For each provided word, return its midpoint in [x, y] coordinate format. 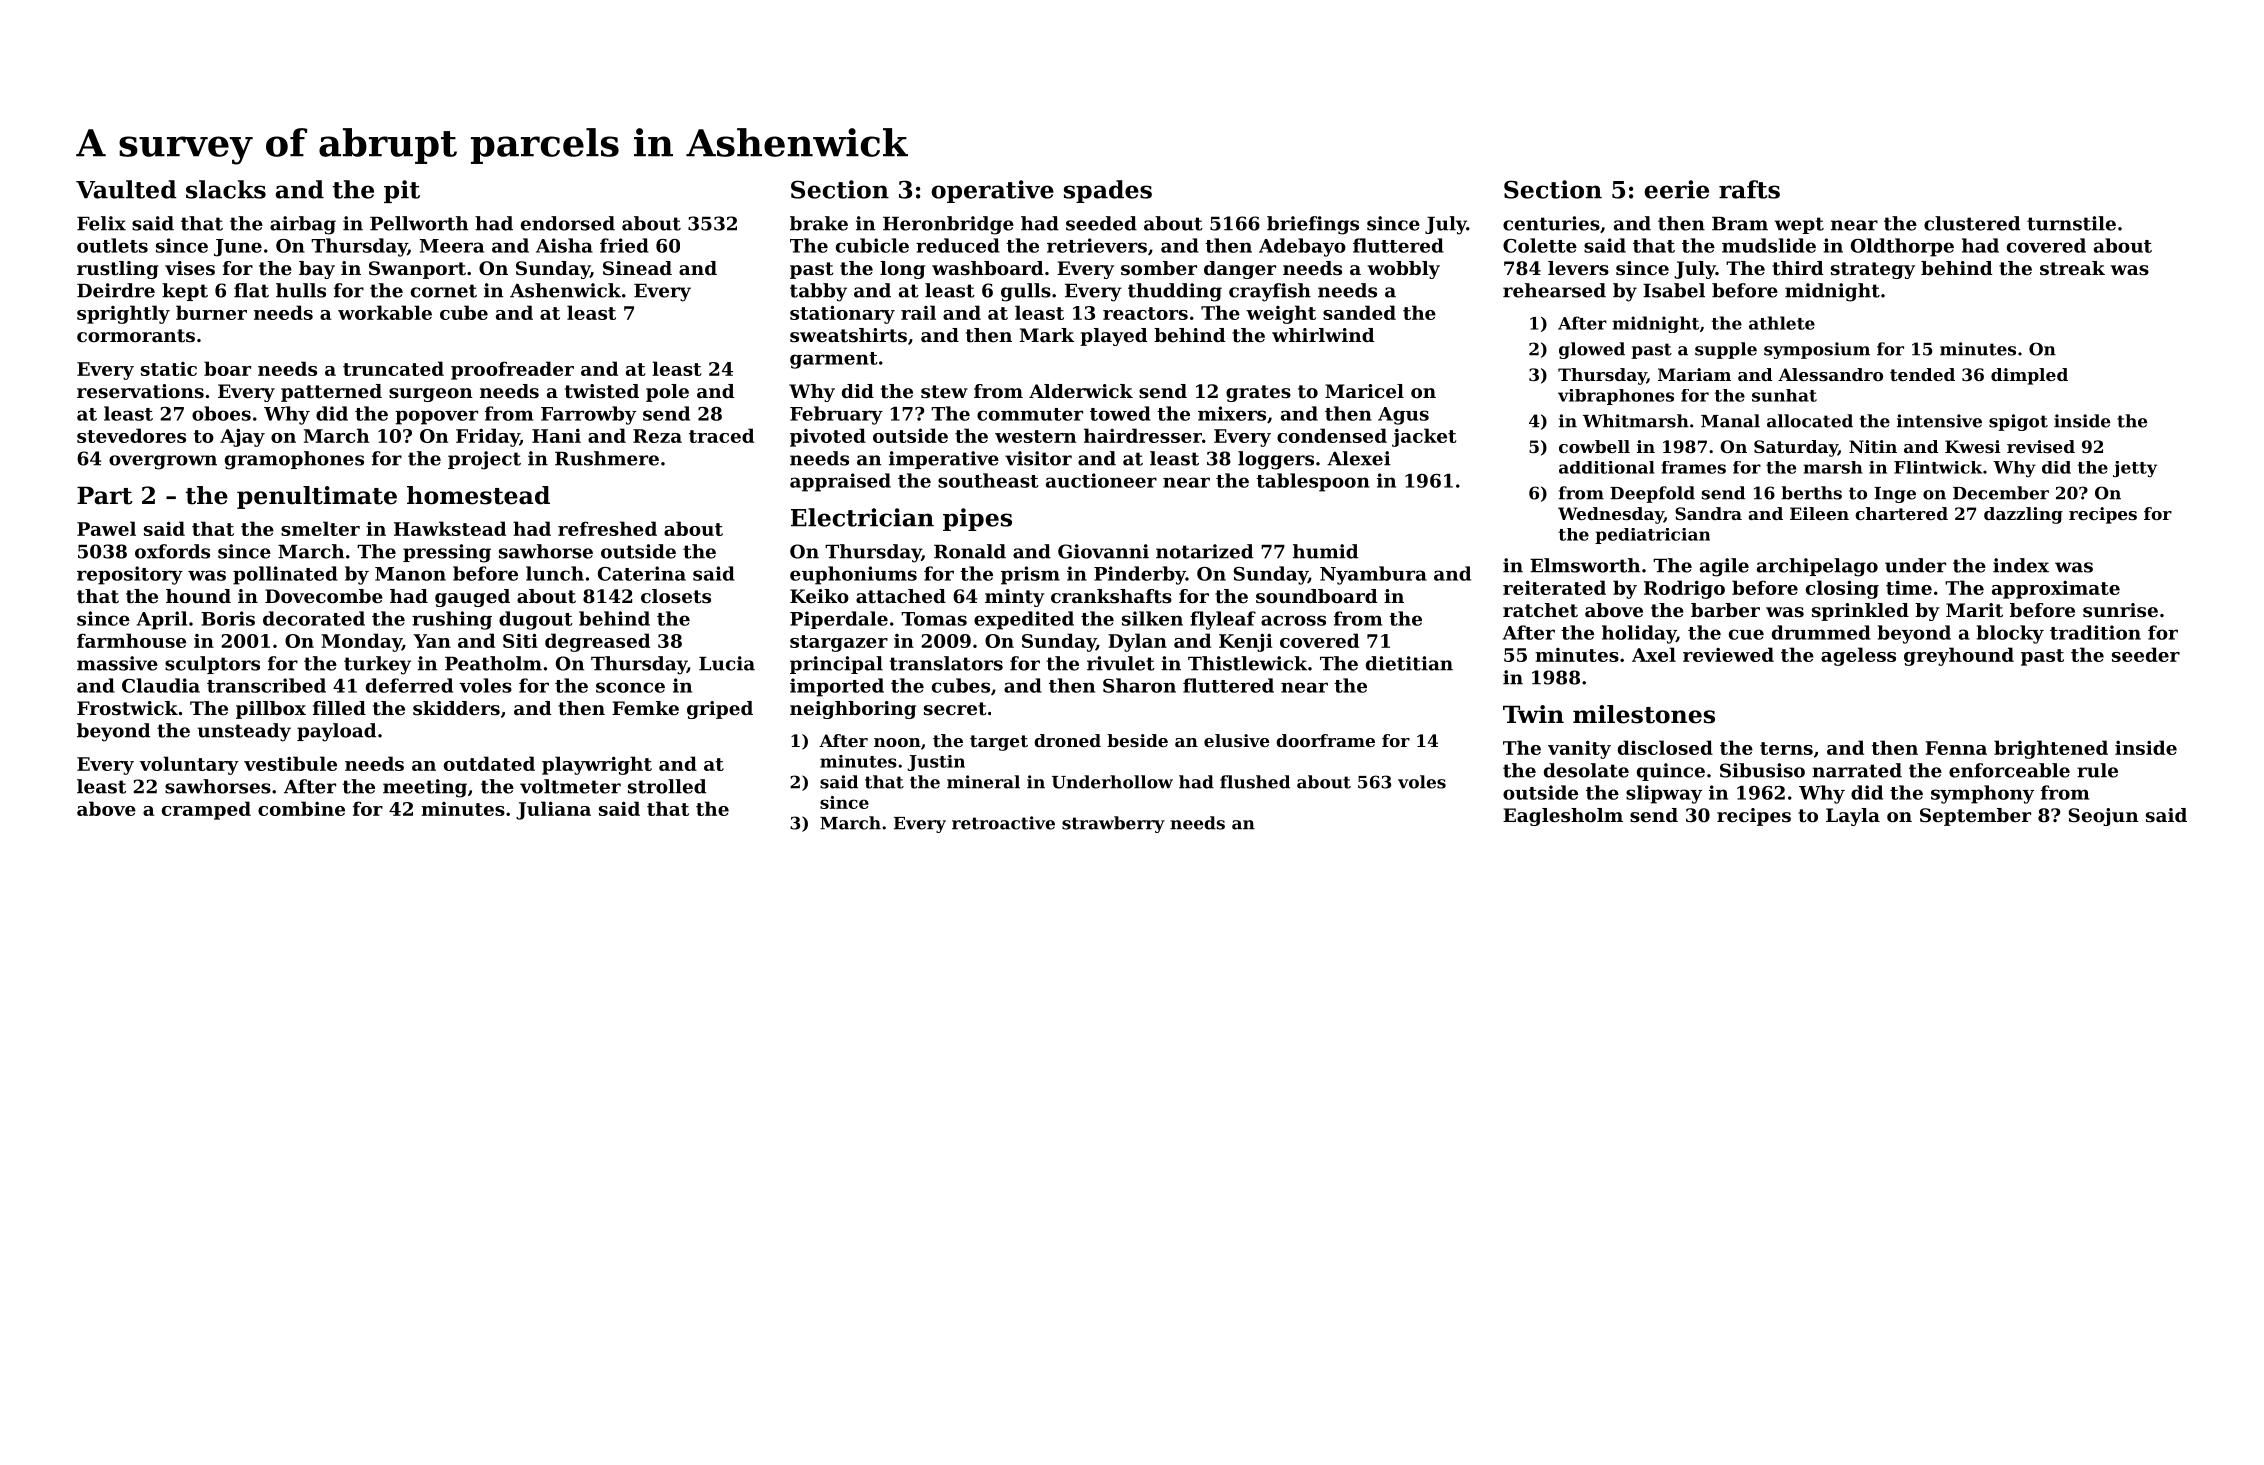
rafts [1749, 189]
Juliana [553, 810]
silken [1152, 618]
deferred [409, 685]
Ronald [970, 551]
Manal [1730, 421]
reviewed [1728, 654]
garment [834, 360]
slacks [226, 189]
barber [1725, 610]
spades [1108, 191]
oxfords [172, 551]
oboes [221, 413]
